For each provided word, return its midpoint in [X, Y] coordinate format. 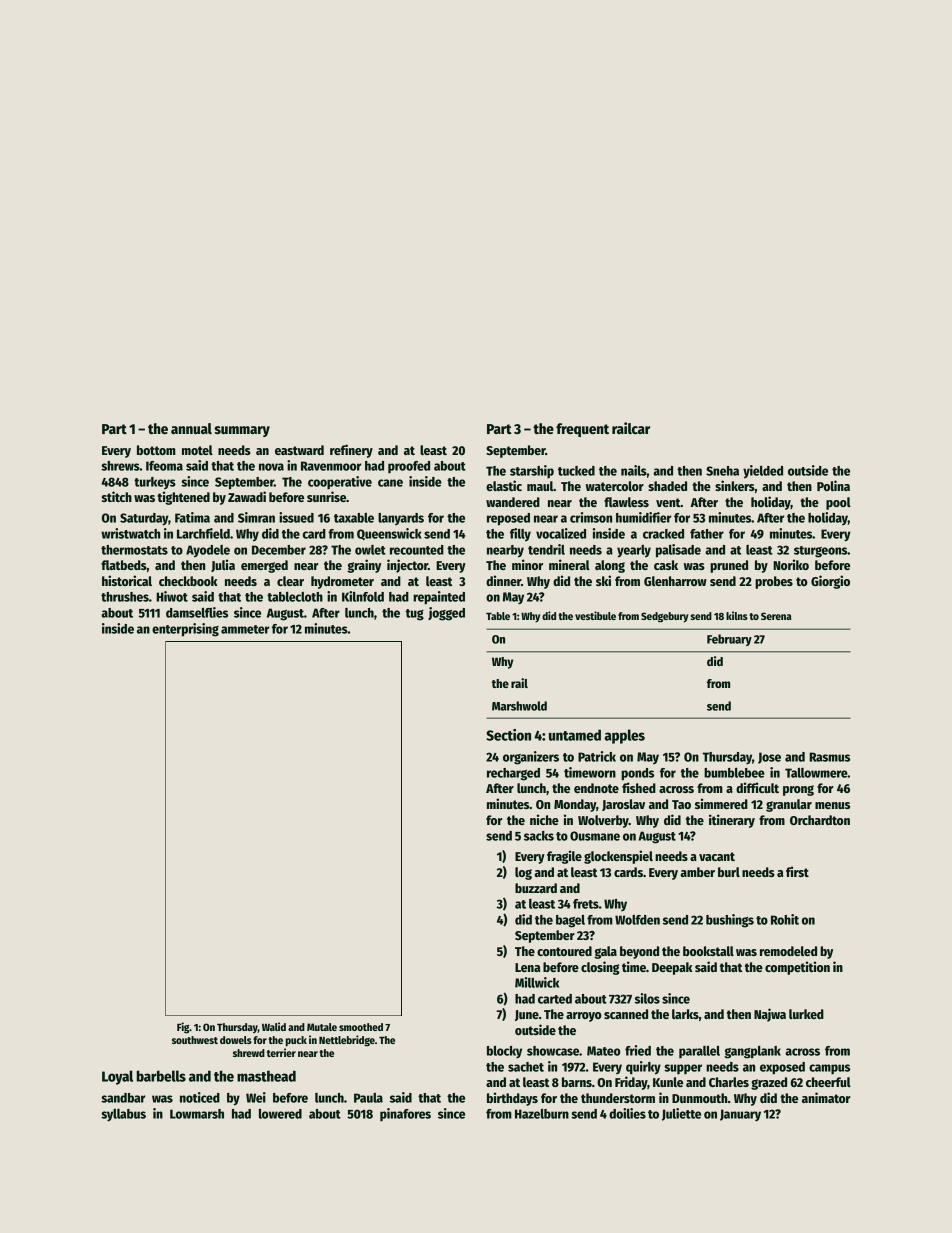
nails [634, 470]
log [523, 873]
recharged [513, 774]
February [729, 640]
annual [191, 428]
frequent [582, 430]
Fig [183, 1028]
